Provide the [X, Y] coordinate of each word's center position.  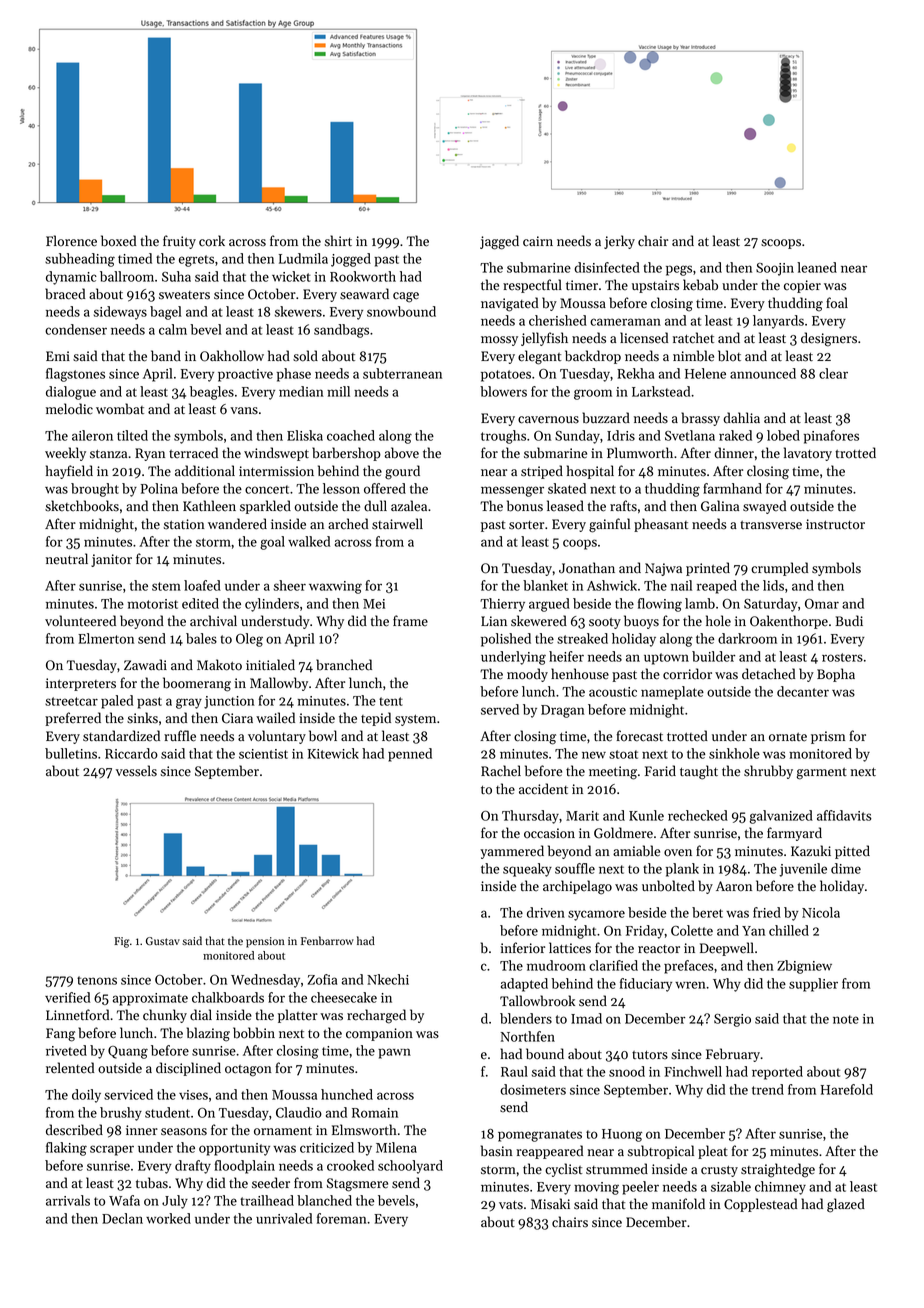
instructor [835, 524]
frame [410, 621]
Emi [58, 356]
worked [168, 1218]
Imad [586, 1018]
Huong [622, 1135]
